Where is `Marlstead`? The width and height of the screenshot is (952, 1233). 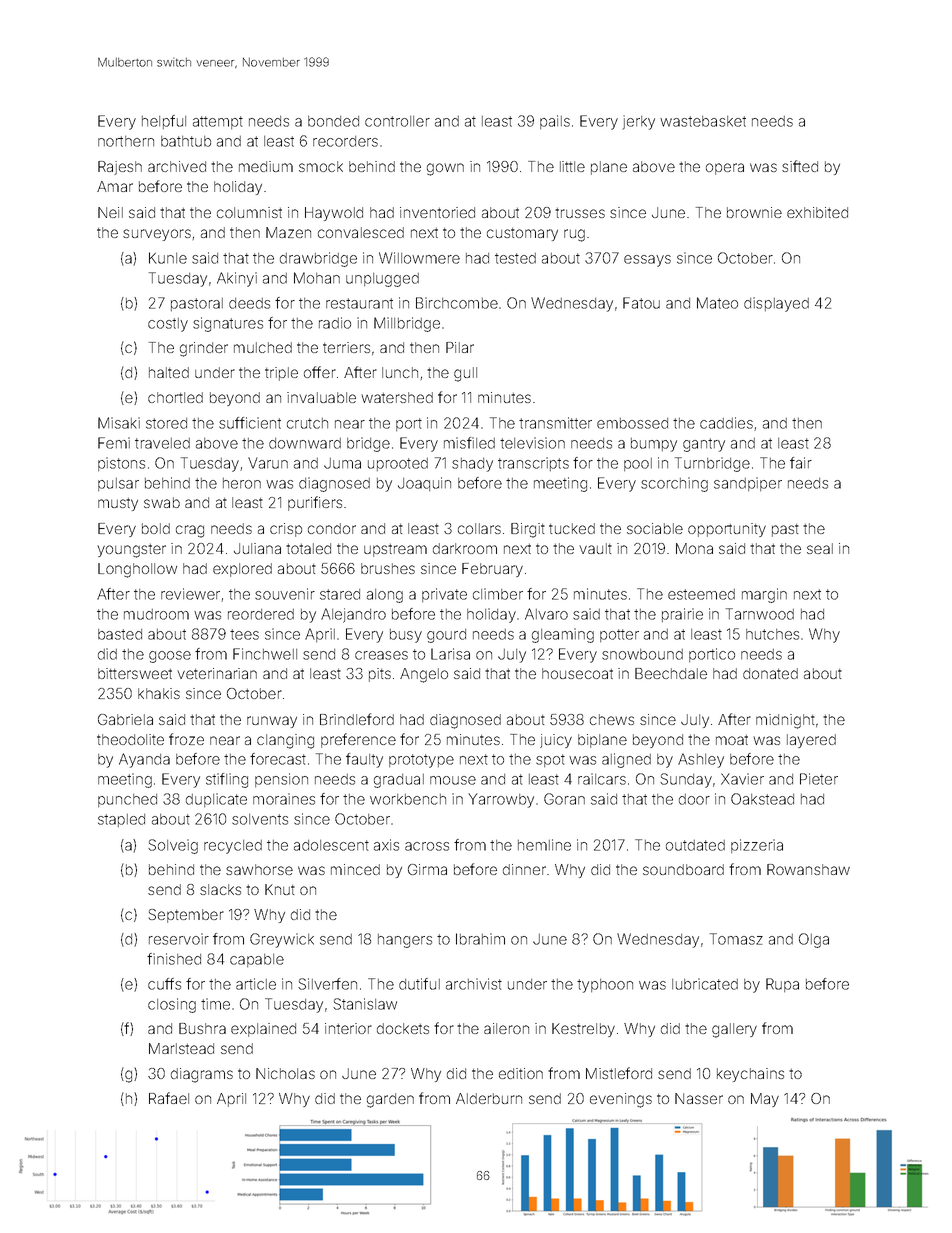 Marlstead is located at coordinates (181, 1048).
